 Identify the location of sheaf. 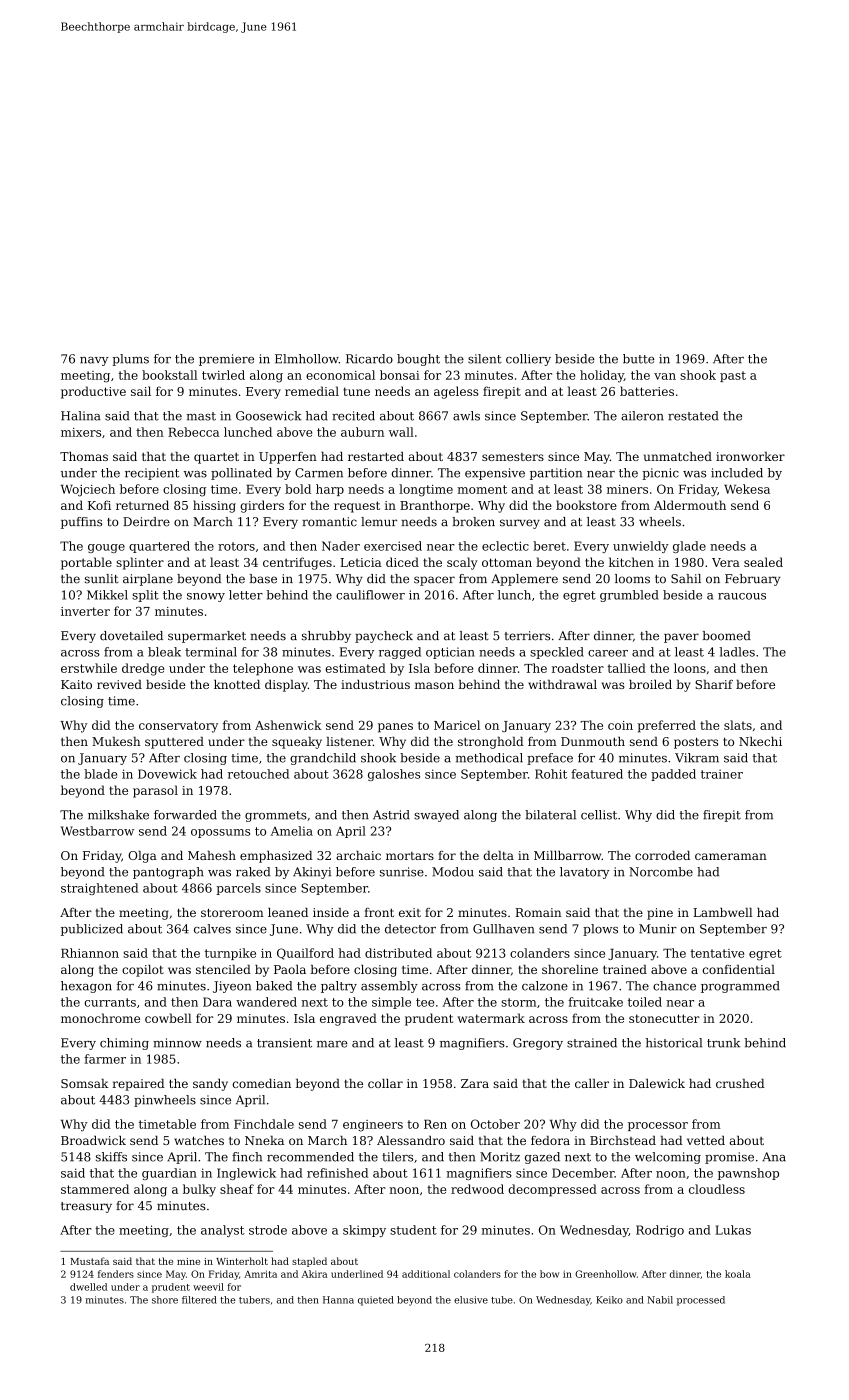
(237, 1189).
